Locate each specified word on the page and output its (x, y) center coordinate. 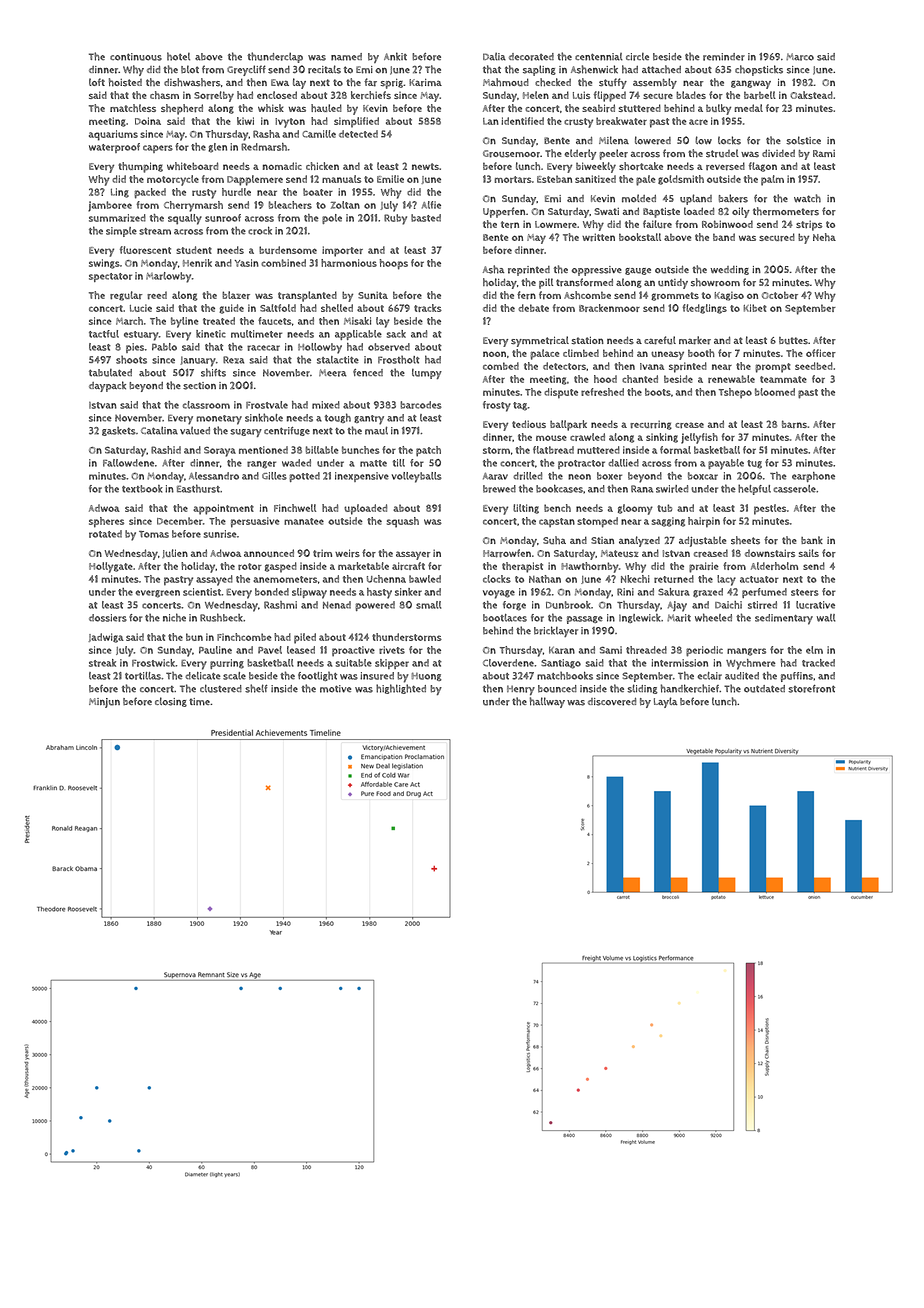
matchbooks (565, 676)
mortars (513, 179)
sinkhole (264, 417)
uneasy (667, 355)
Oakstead (811, 95)
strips (809, 225)
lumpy (427, 374)
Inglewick (640, 618)
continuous (136, 57)
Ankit (395, 56)
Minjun (104, 703)
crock (260, 231)
